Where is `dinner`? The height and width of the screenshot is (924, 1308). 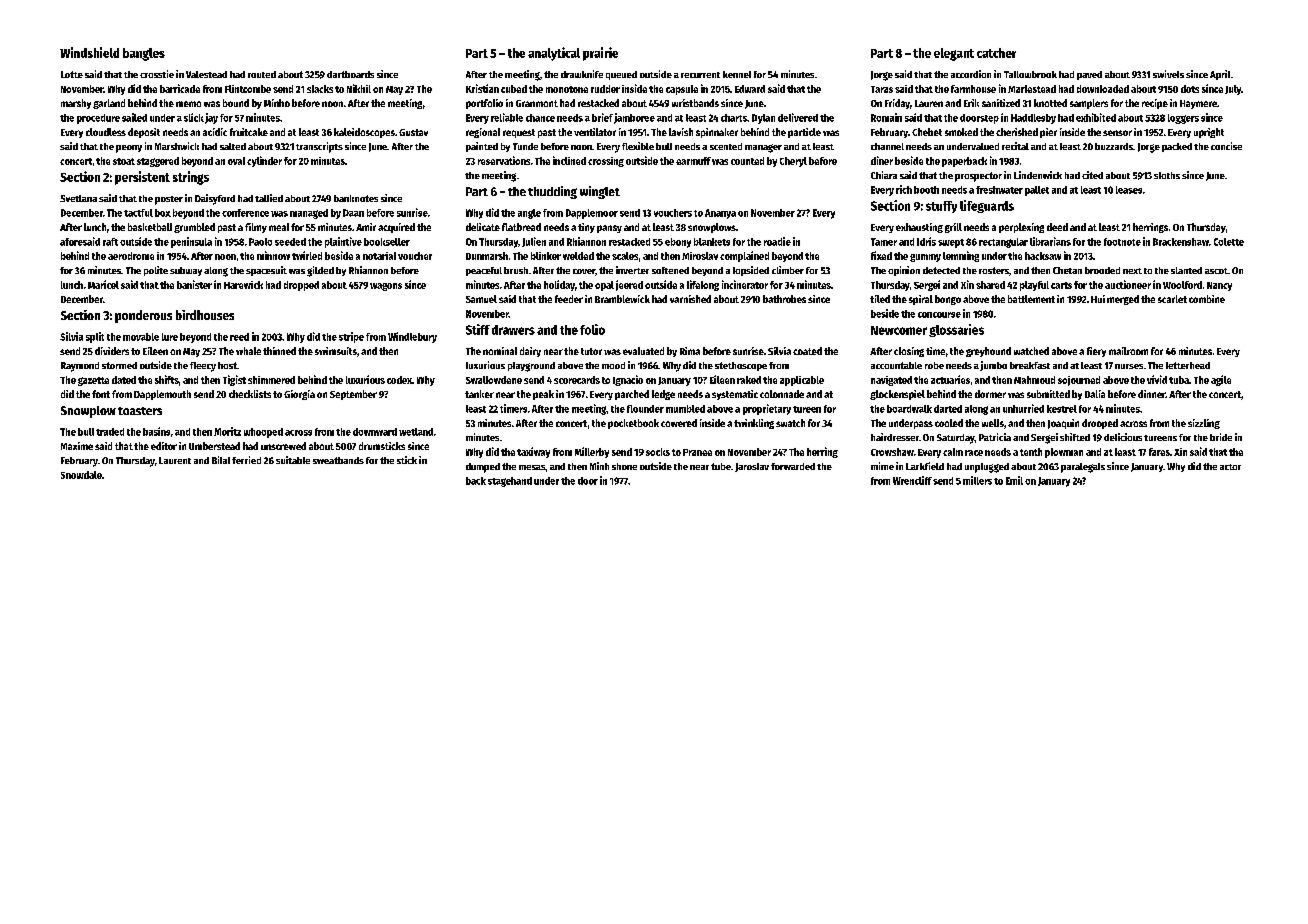 dinner is located at coordinates (1152, 394).
